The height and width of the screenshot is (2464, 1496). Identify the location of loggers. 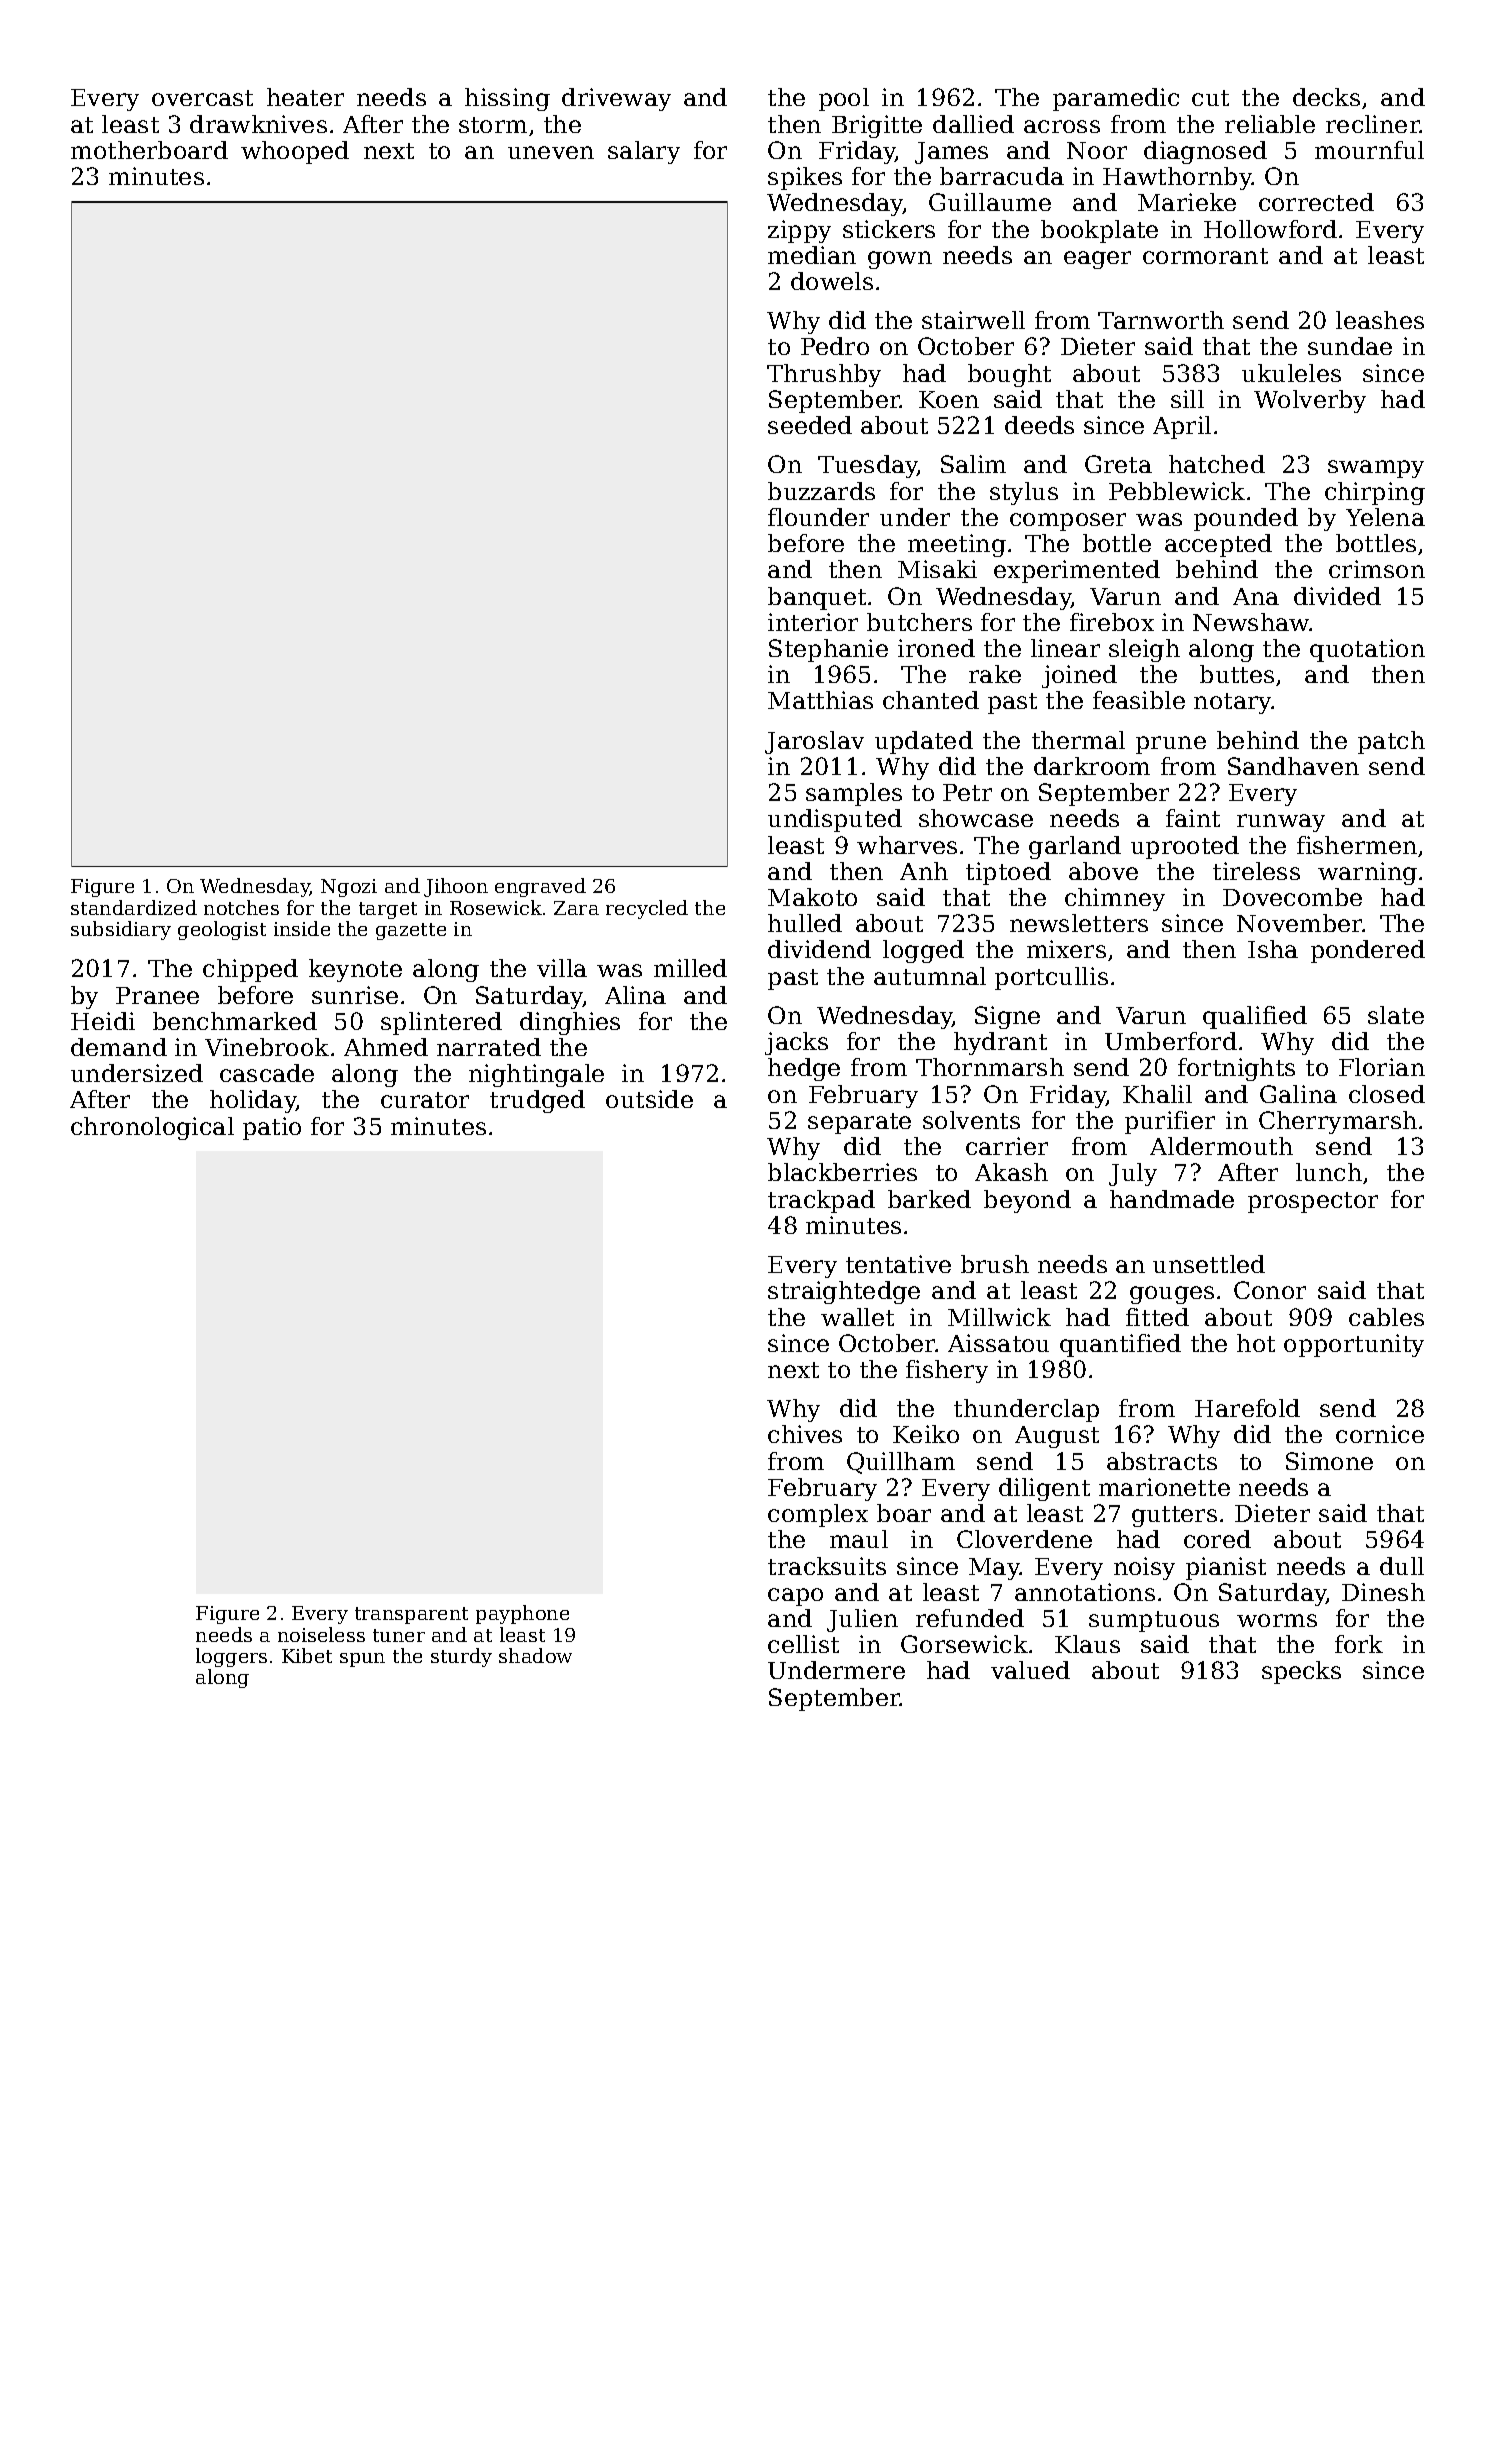
(231, 1657).
